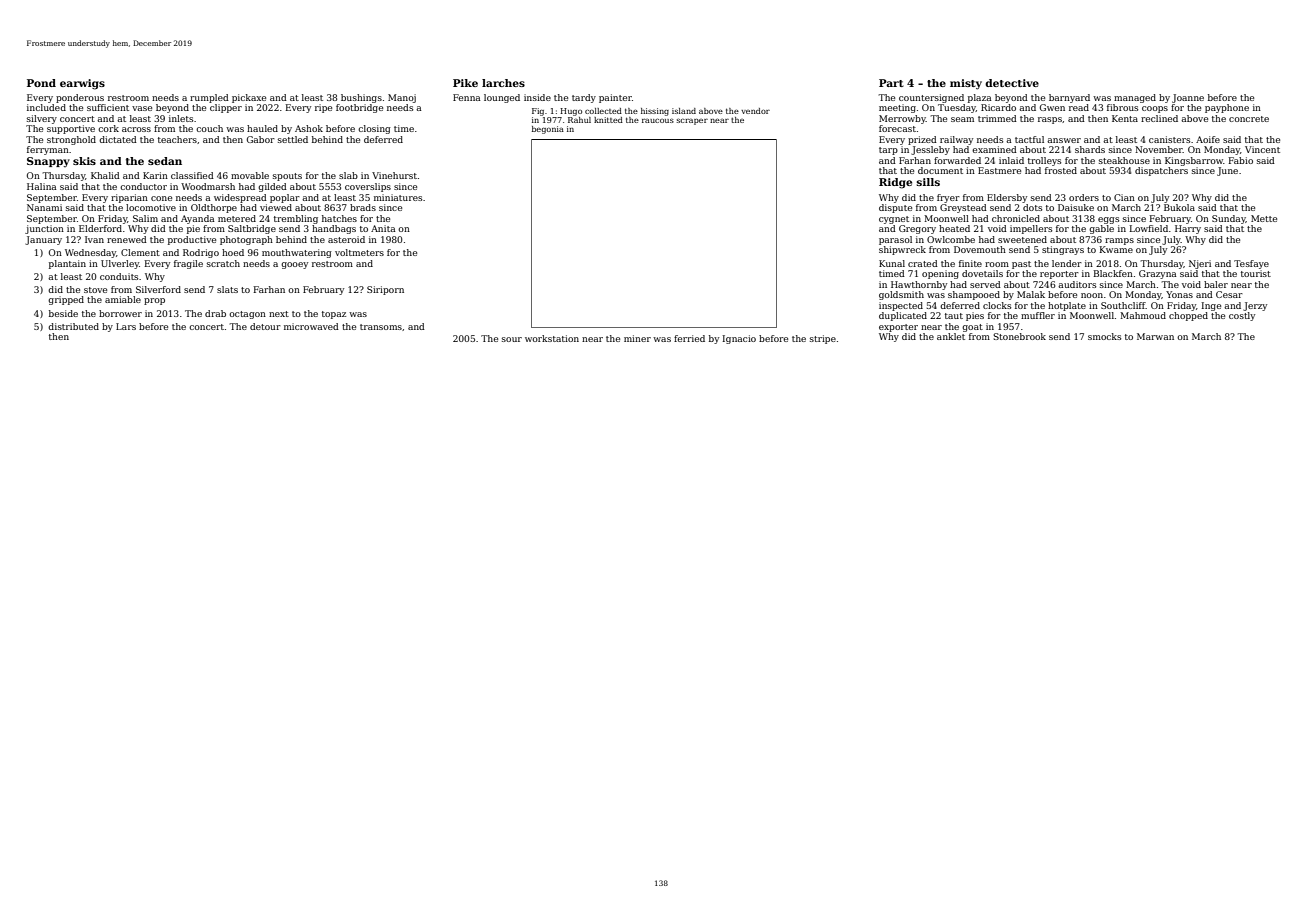  Describe the element at coordinates (928, 182) in the image. I see `sills` at that location.
